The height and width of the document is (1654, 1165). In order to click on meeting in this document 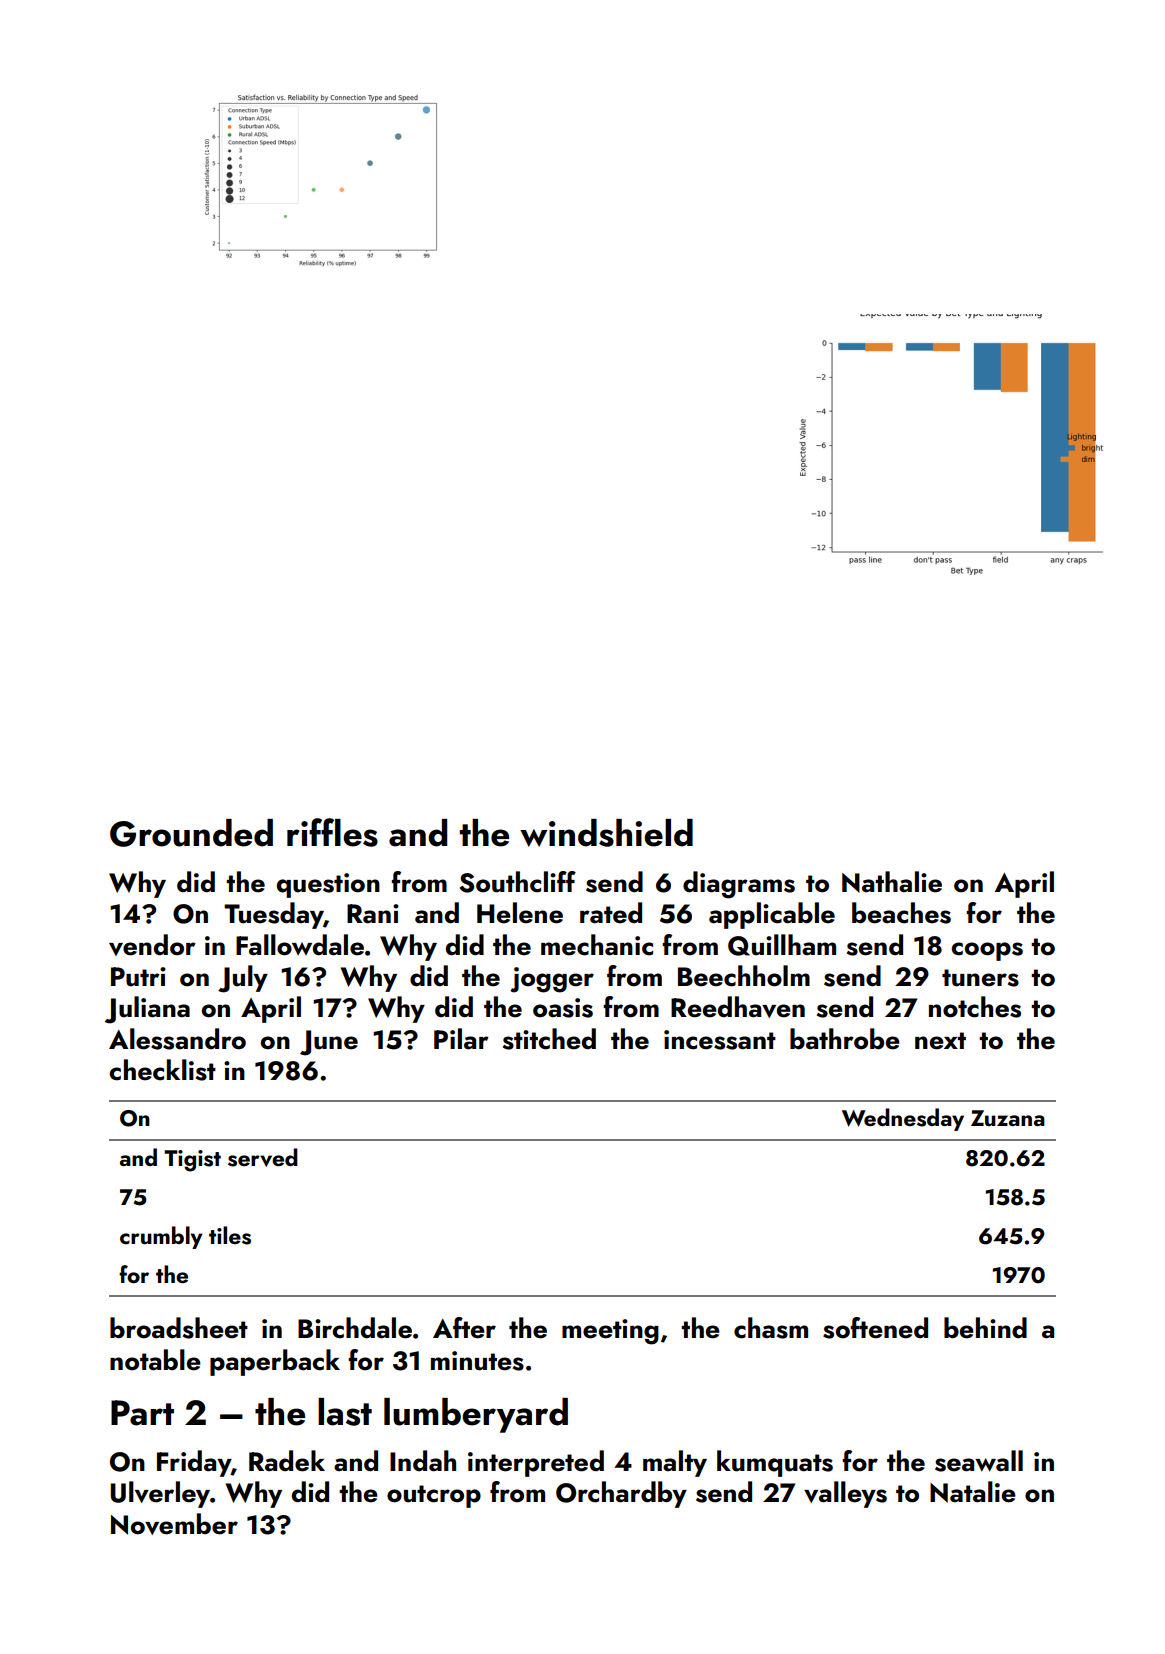, I will do `click(610, 1332)`.
